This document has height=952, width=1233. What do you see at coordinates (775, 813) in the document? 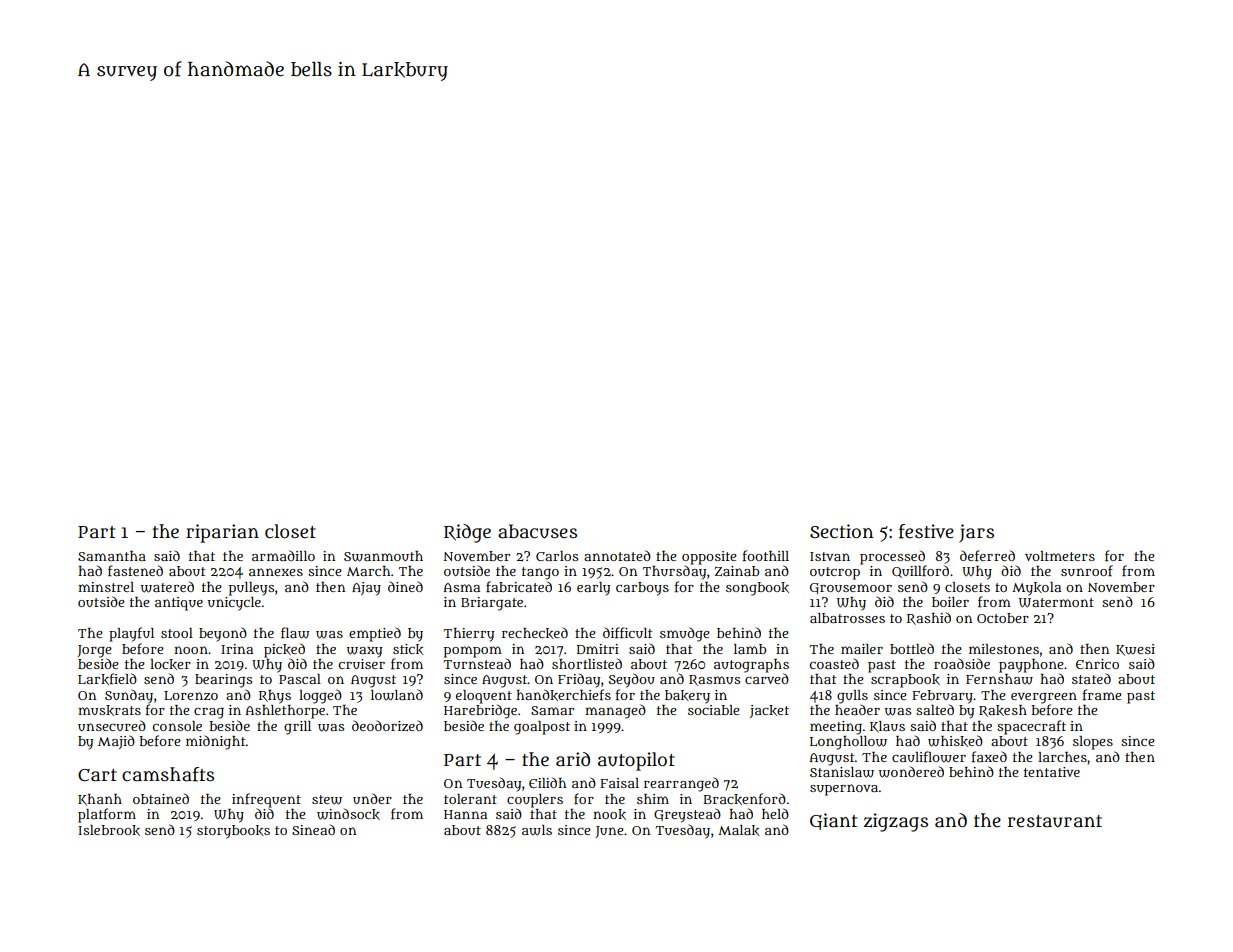
I see `held` at bounding box center [775, 813].
